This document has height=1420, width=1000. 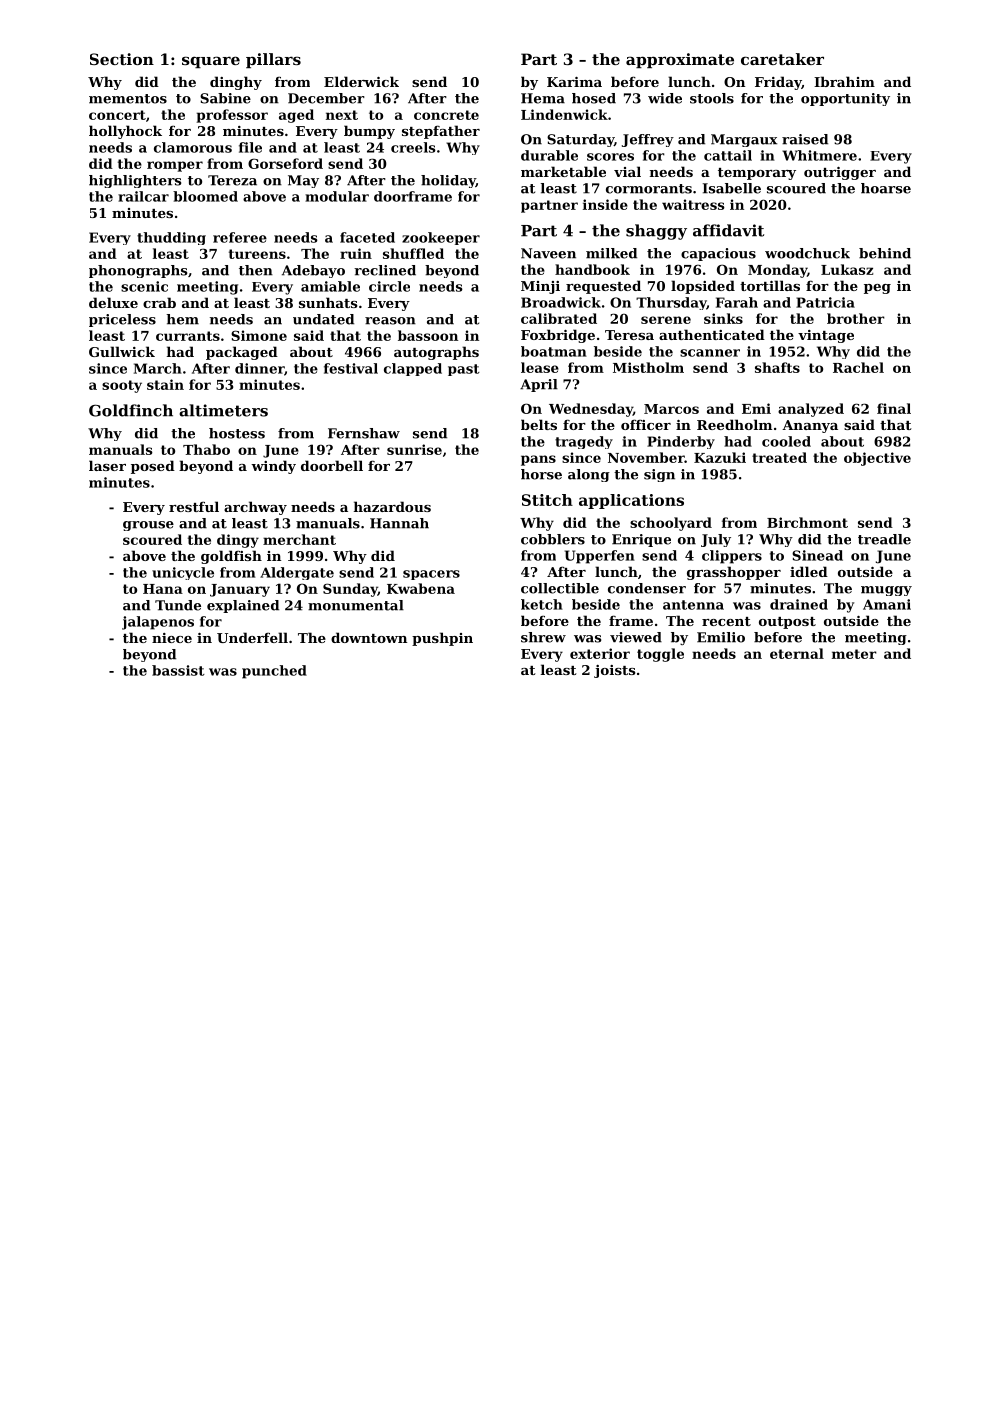 What do you see at coordinates (431, 575) in the document?
I see `spacers` at bounding box center [431, 575].
